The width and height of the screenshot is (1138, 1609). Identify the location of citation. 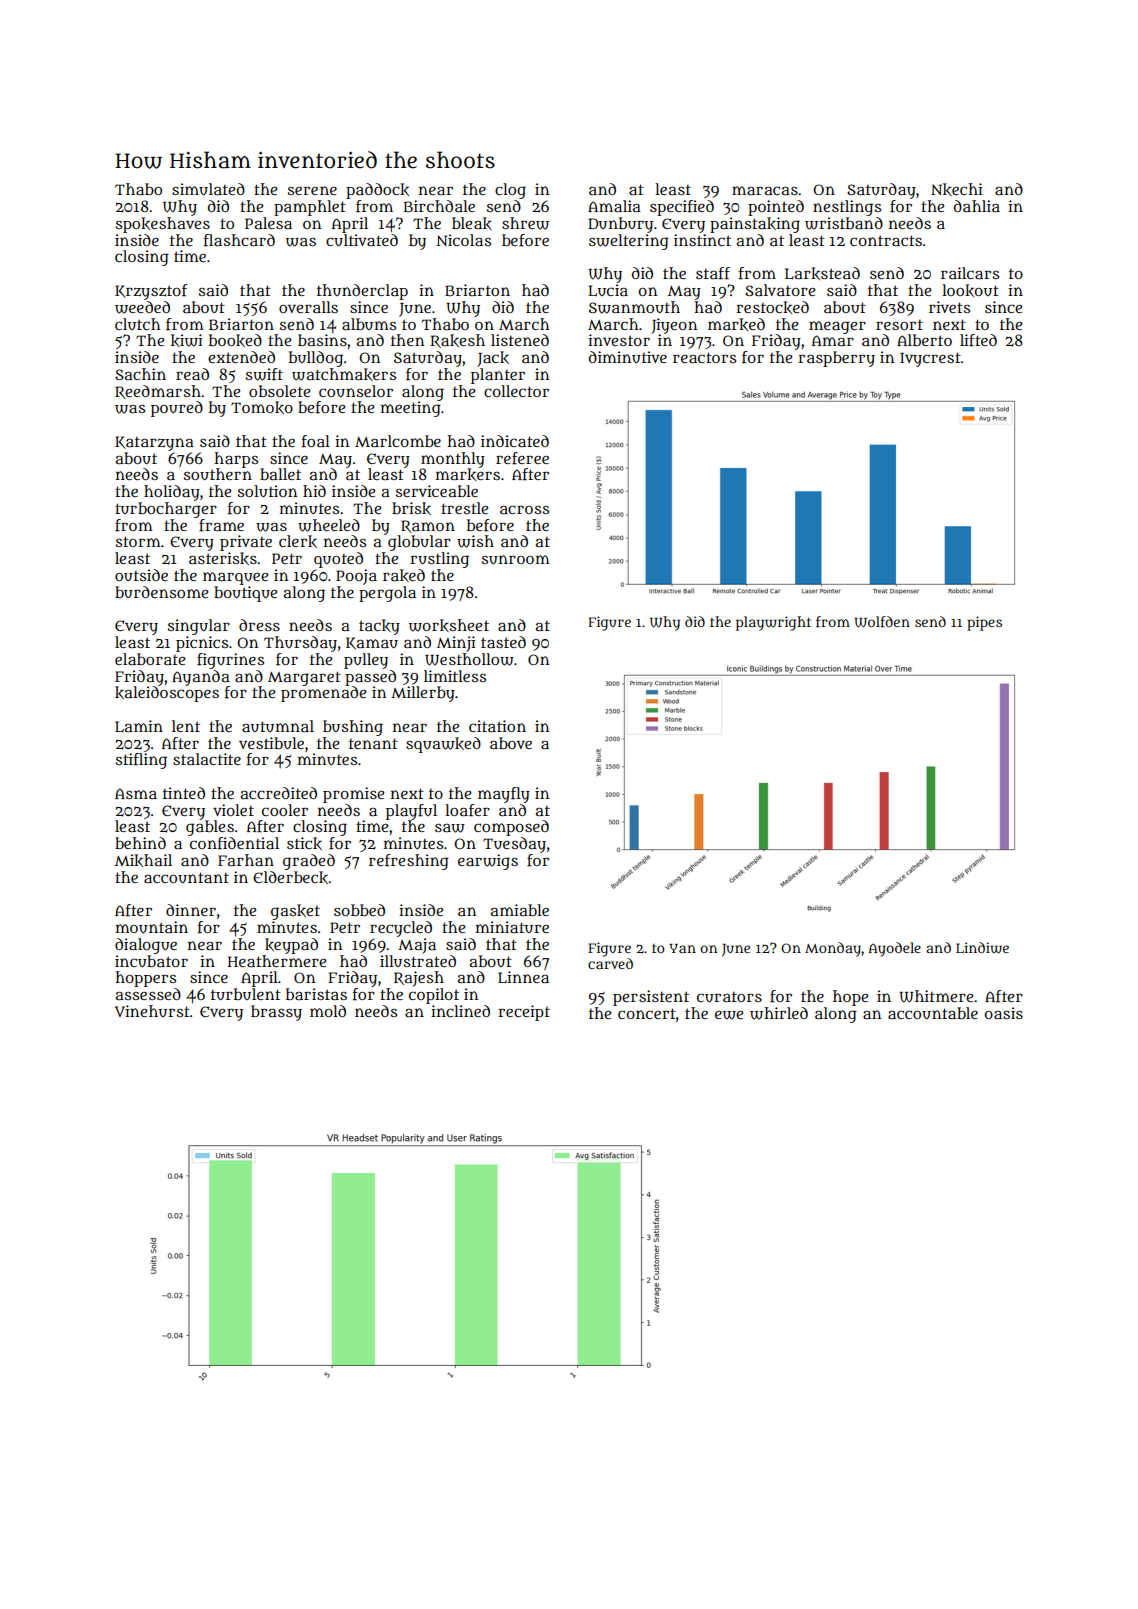
(497, 726).
